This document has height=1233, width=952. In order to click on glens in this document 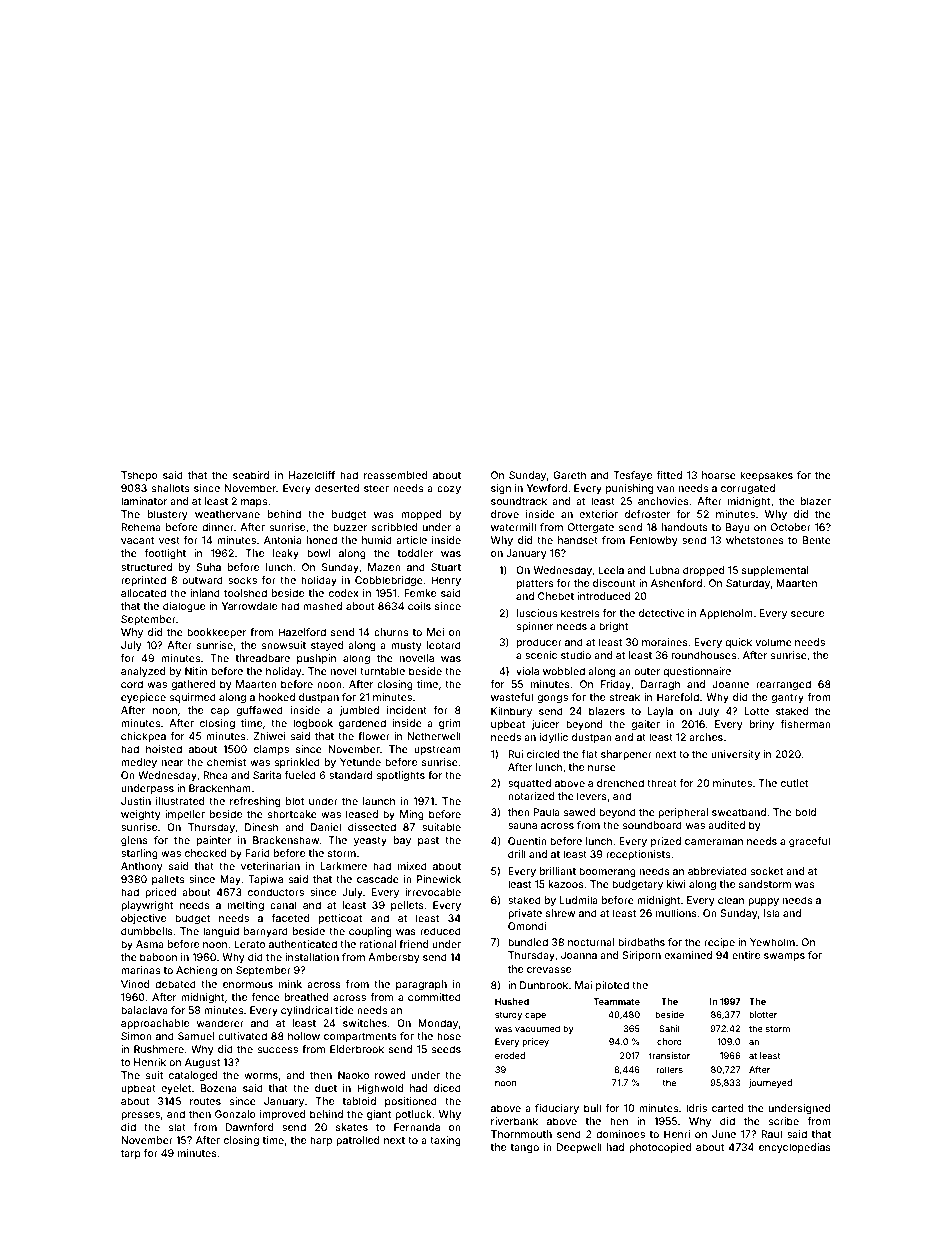, I will do `click(134, 841)`.
